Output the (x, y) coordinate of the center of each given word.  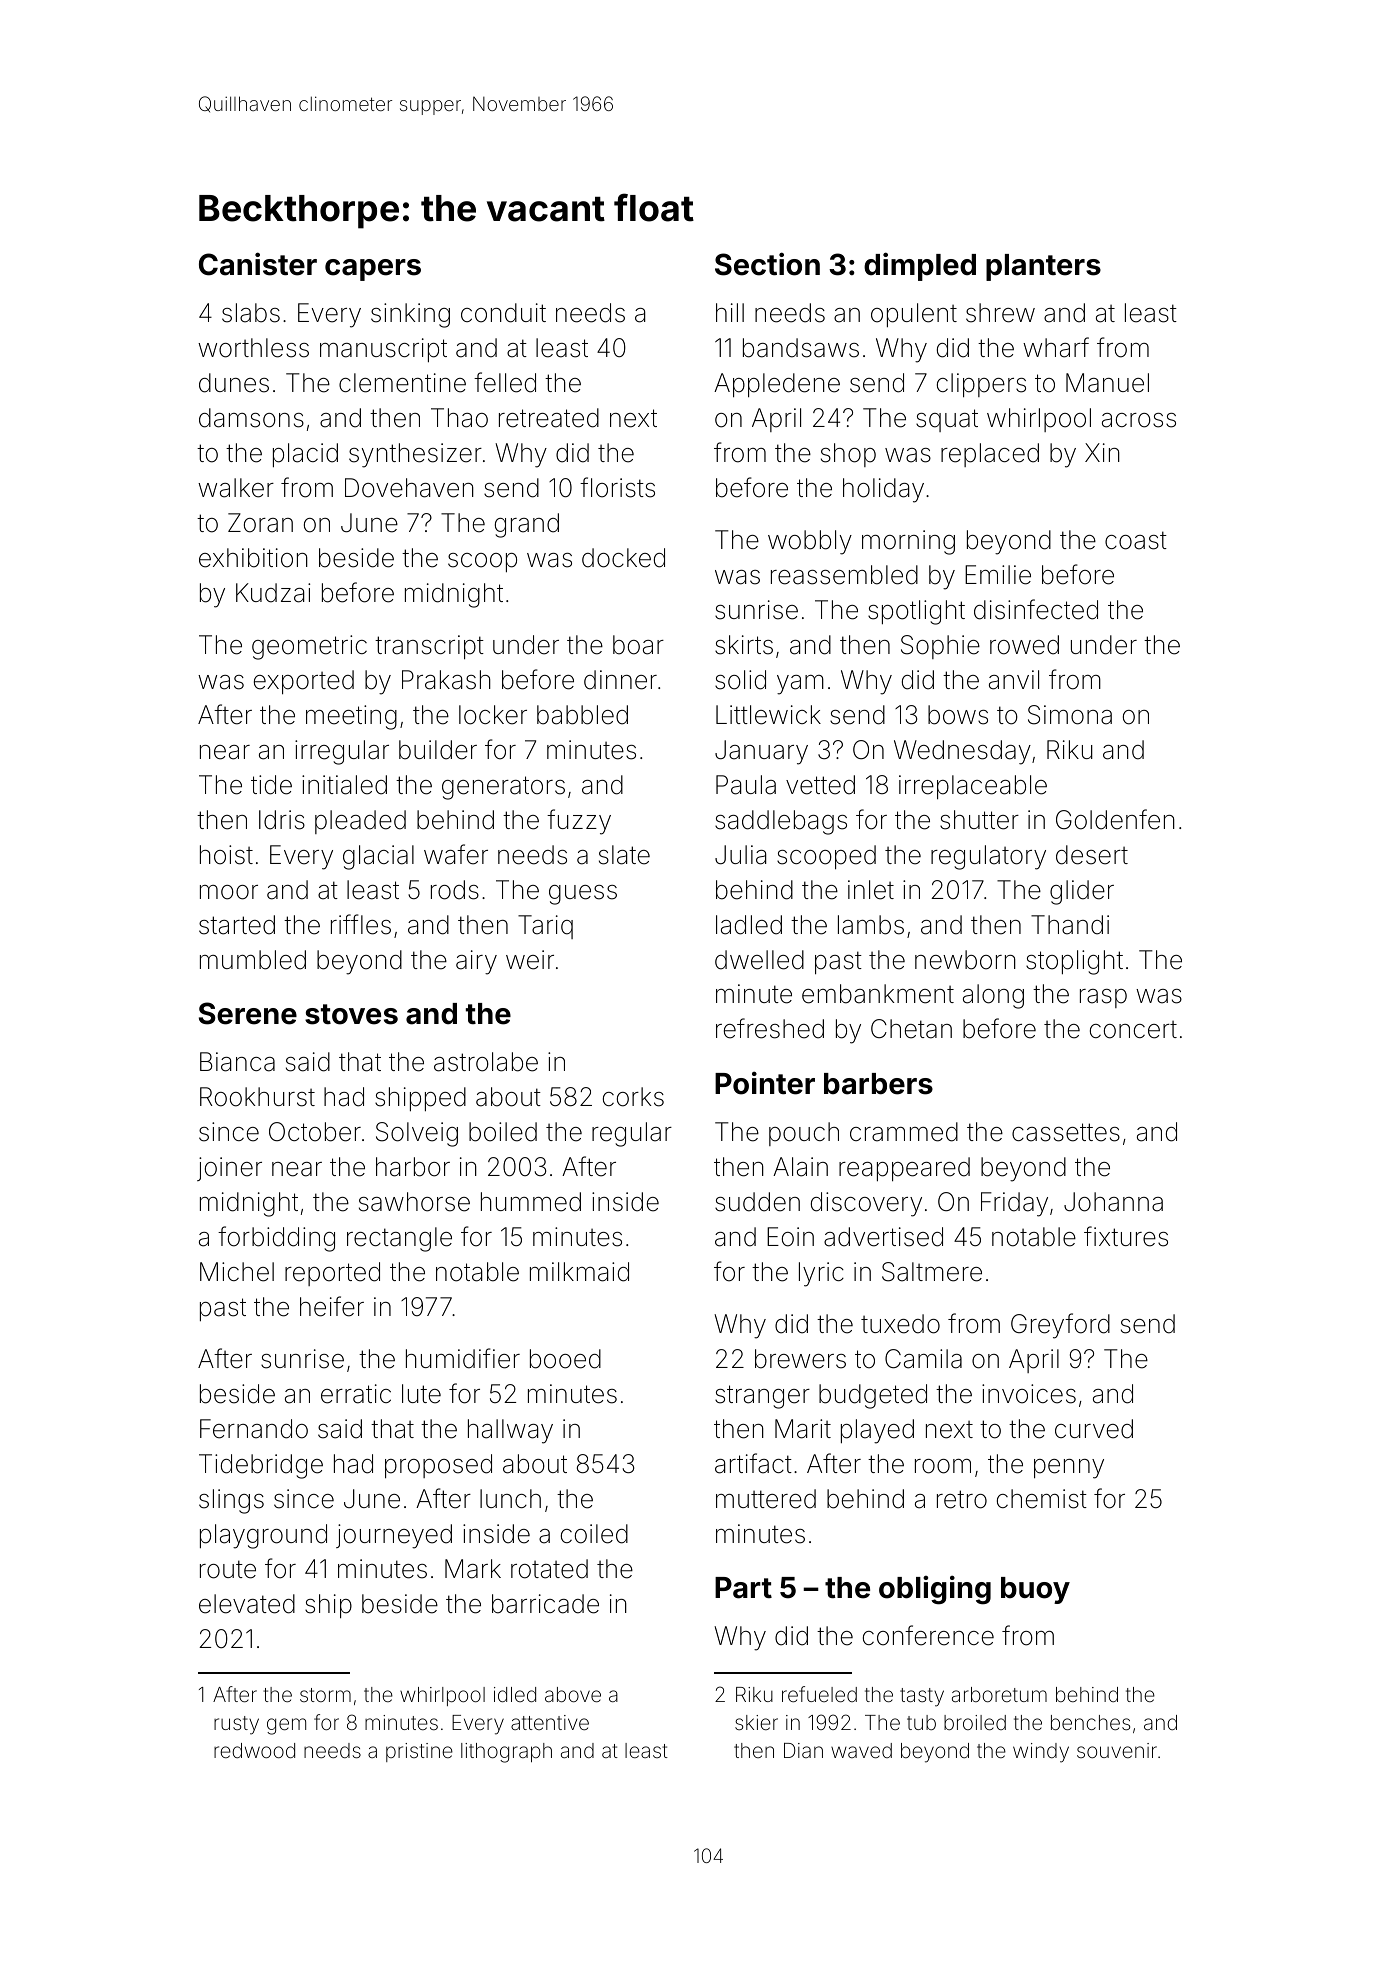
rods (455, 890)
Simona (1070, 715)
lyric (821, 1274)
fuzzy (579, 822)
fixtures (1126, 1236)
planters (1043, 267)
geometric (309, 647)
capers (373, 270)
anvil (1014, 680)
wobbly (810, 542)
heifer (332, 1306)
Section (767, 264)
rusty (236, 1725)
